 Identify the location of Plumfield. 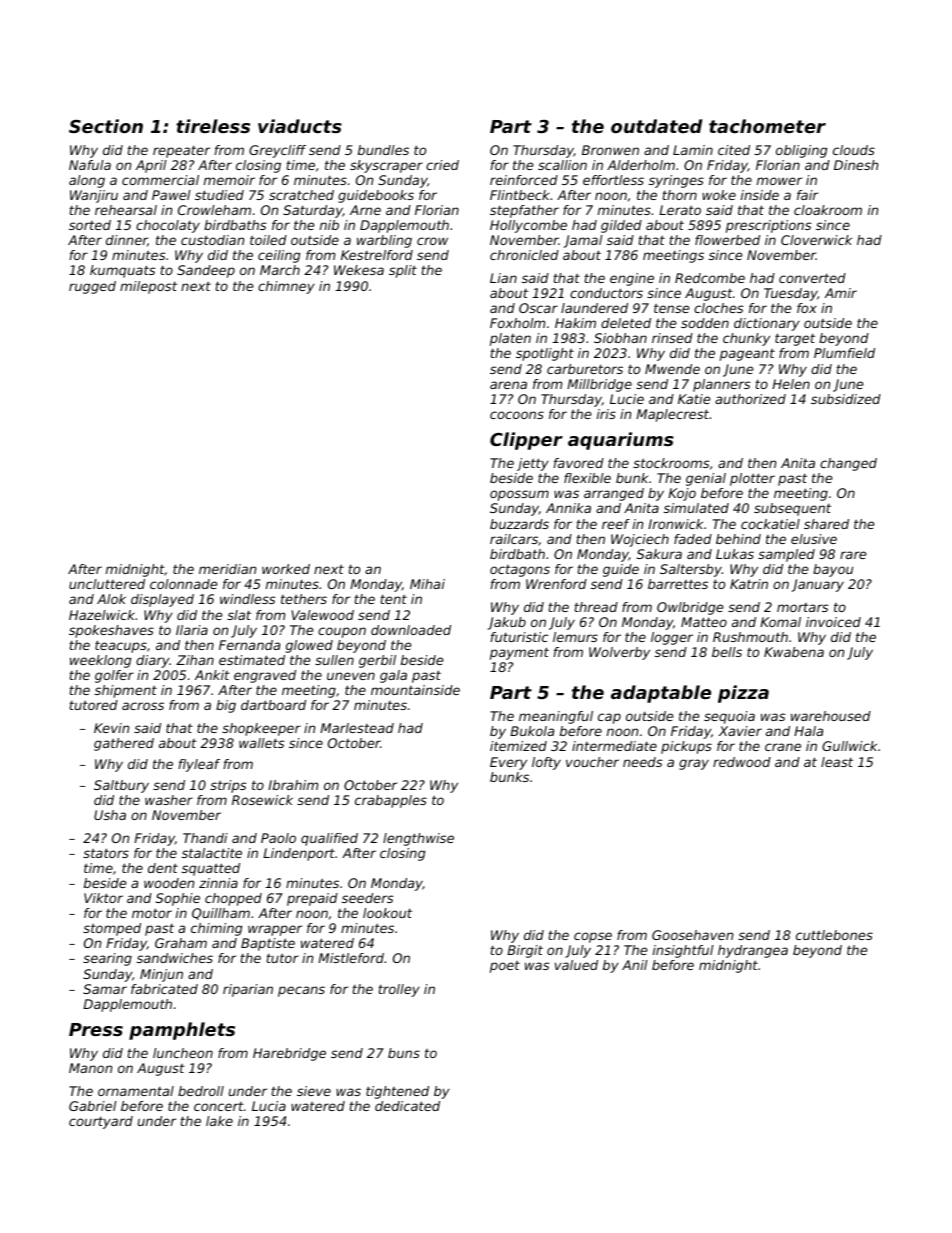
(844, 353).
